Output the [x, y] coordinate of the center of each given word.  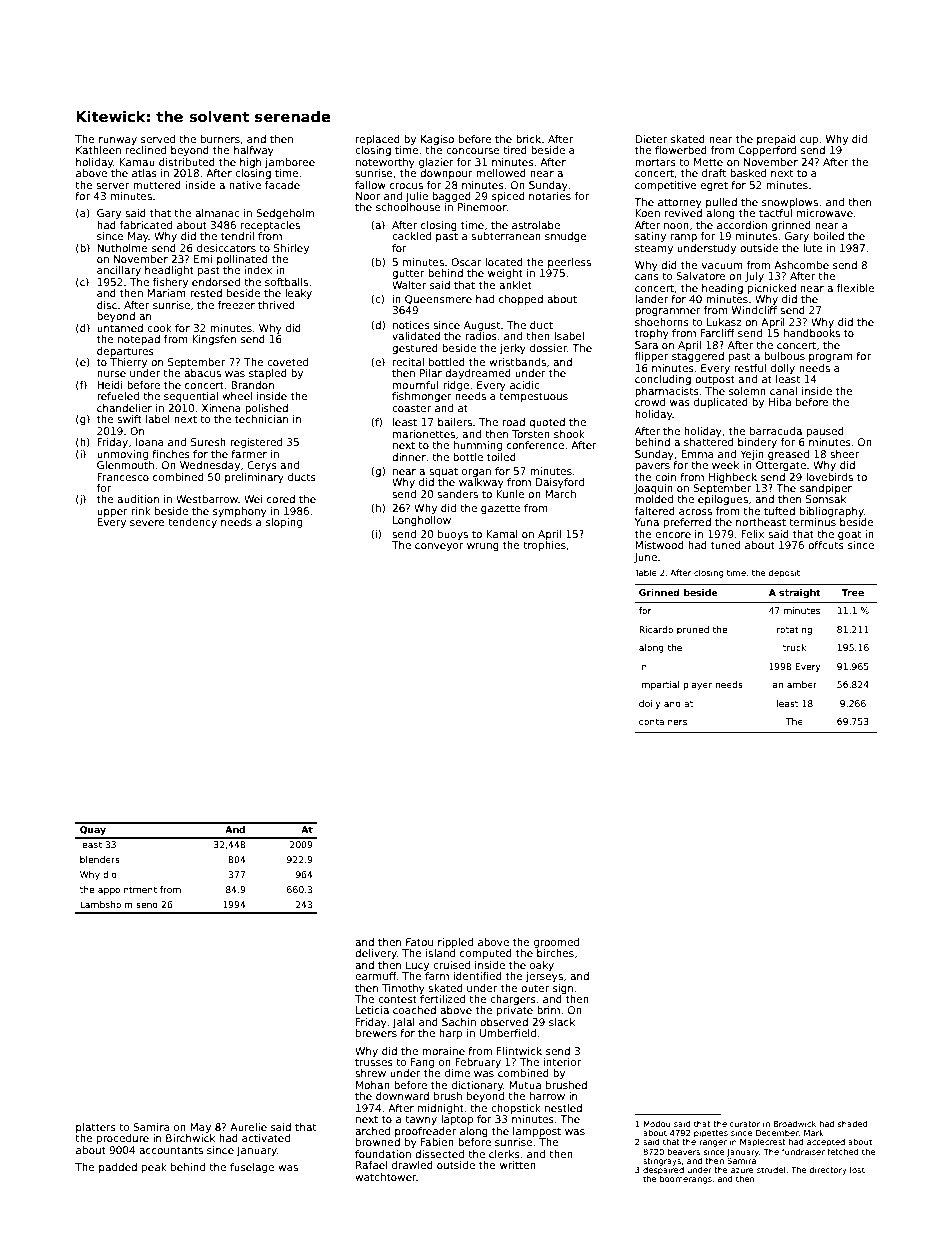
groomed [556, 943]
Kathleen [98, 150]
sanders [457, 494]
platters [96, 1128]
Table [646, 572]
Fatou [419, 942]
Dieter [651, 139]
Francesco [123, 477]
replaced [378, 140]
